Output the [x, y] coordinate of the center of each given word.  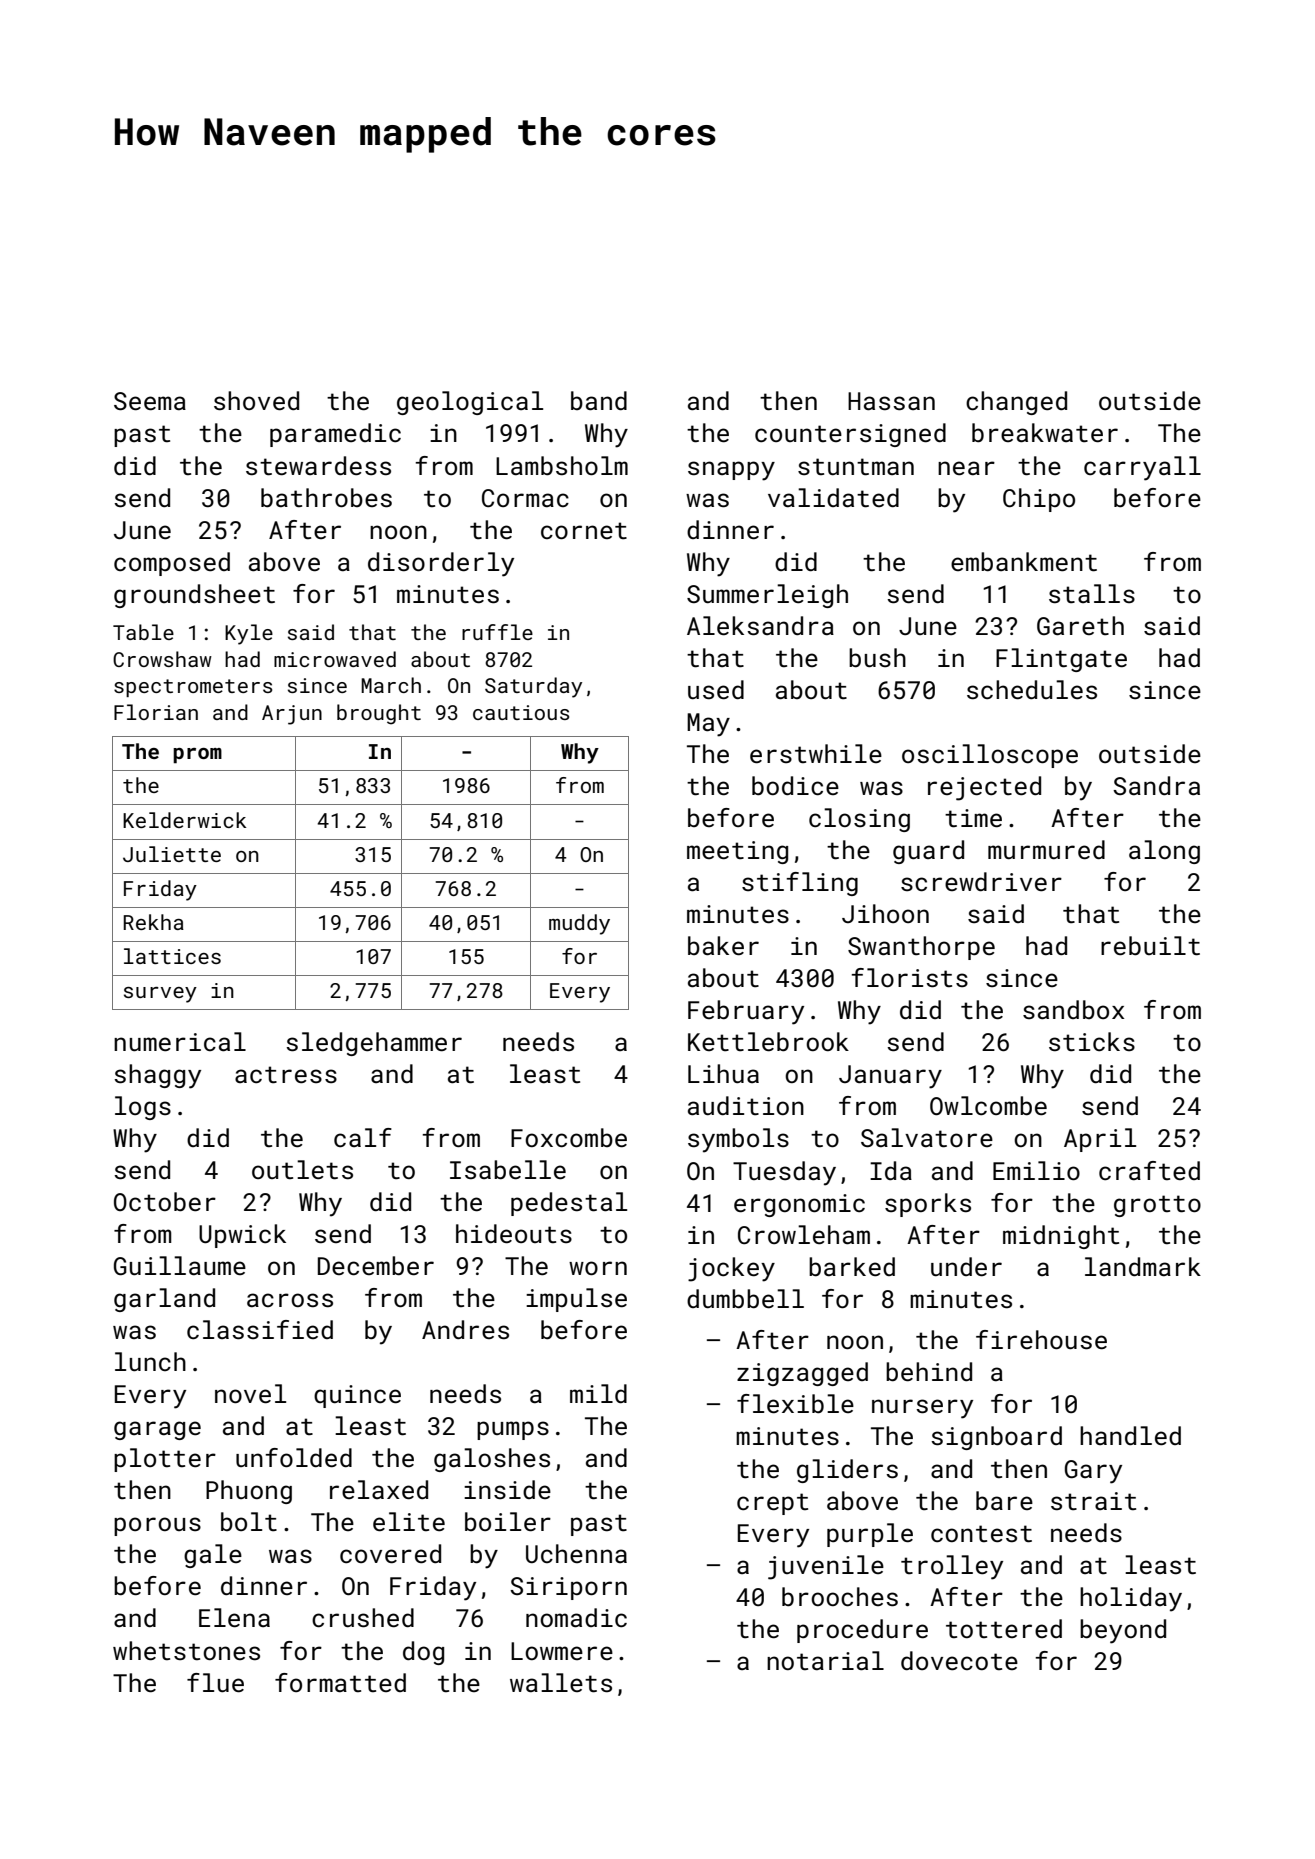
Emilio [1036, 1170]
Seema [150, 401]
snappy [731, 471]
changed [1016, 403]
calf [363, 1138]
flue [215, 1683]
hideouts [514, 1234]
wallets [561, 1683]
